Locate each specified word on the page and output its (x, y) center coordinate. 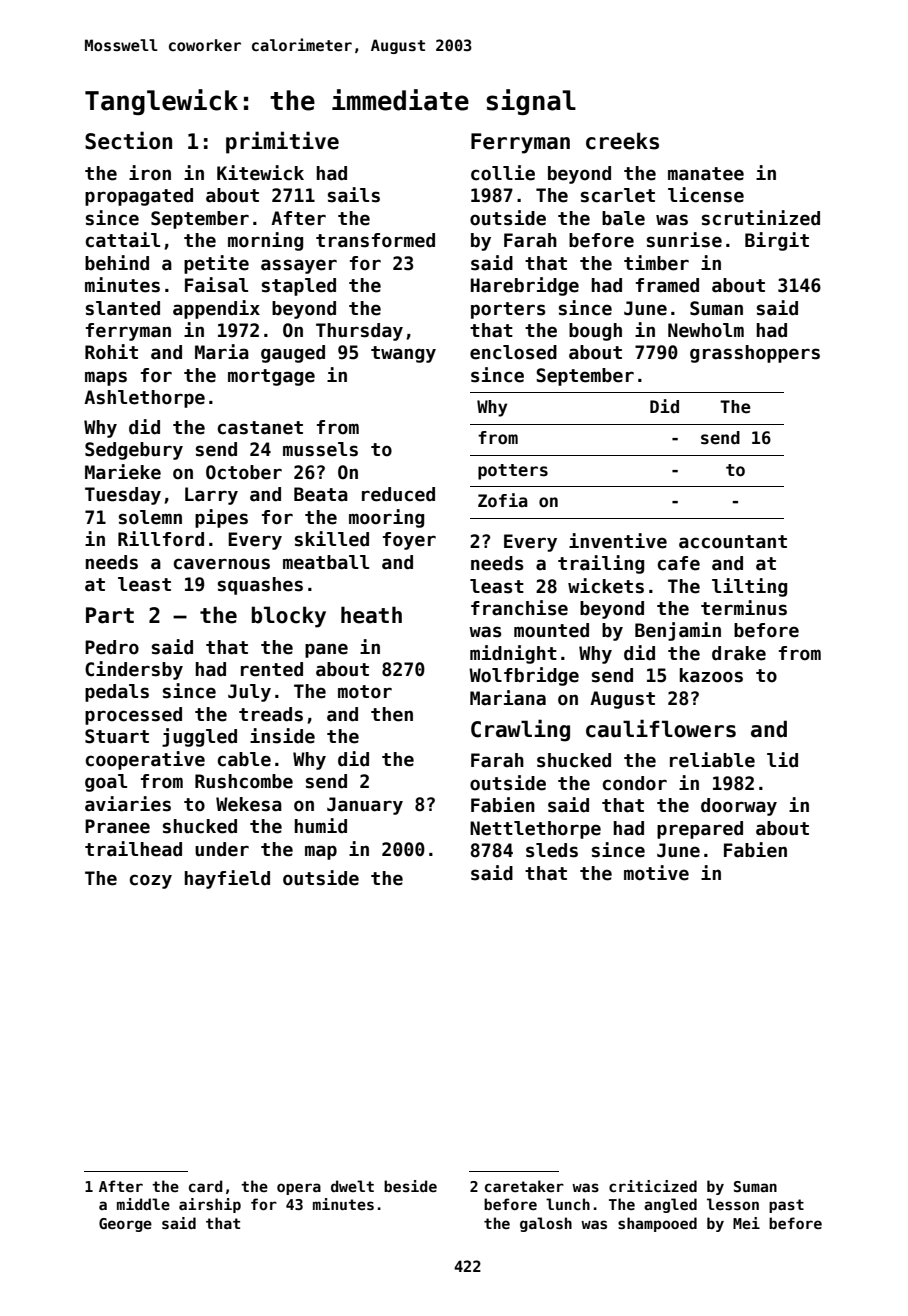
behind (117, 263)
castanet (260, 428)
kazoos (711, 675)
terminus (744, 608)
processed (133, 716)
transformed (375, 240)
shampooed (657, 1224)
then (392, 714)
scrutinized (761, 218)
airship (210, 1205)
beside (410, 1186)
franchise (519, 608)
